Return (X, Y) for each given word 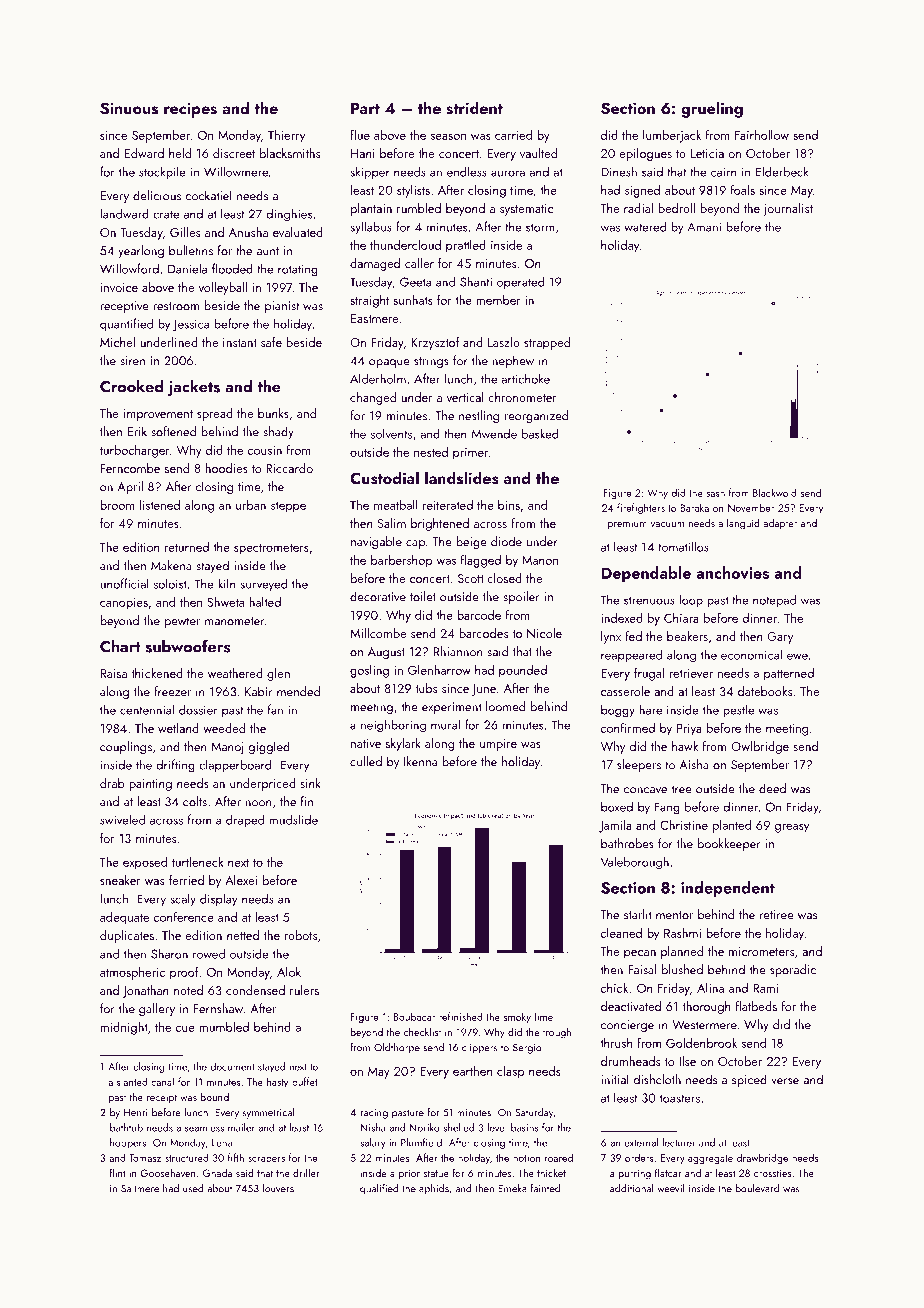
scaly (183, 900)
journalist (788, 209)
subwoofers (187, 646)
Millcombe (378, 633)
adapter (780, 524)
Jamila (615, 826)
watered (645, 226)
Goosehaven (168, 1173)
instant (240, 342)
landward (124, 214)
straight (369, 301)
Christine (684, 825)
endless (467, 171)
